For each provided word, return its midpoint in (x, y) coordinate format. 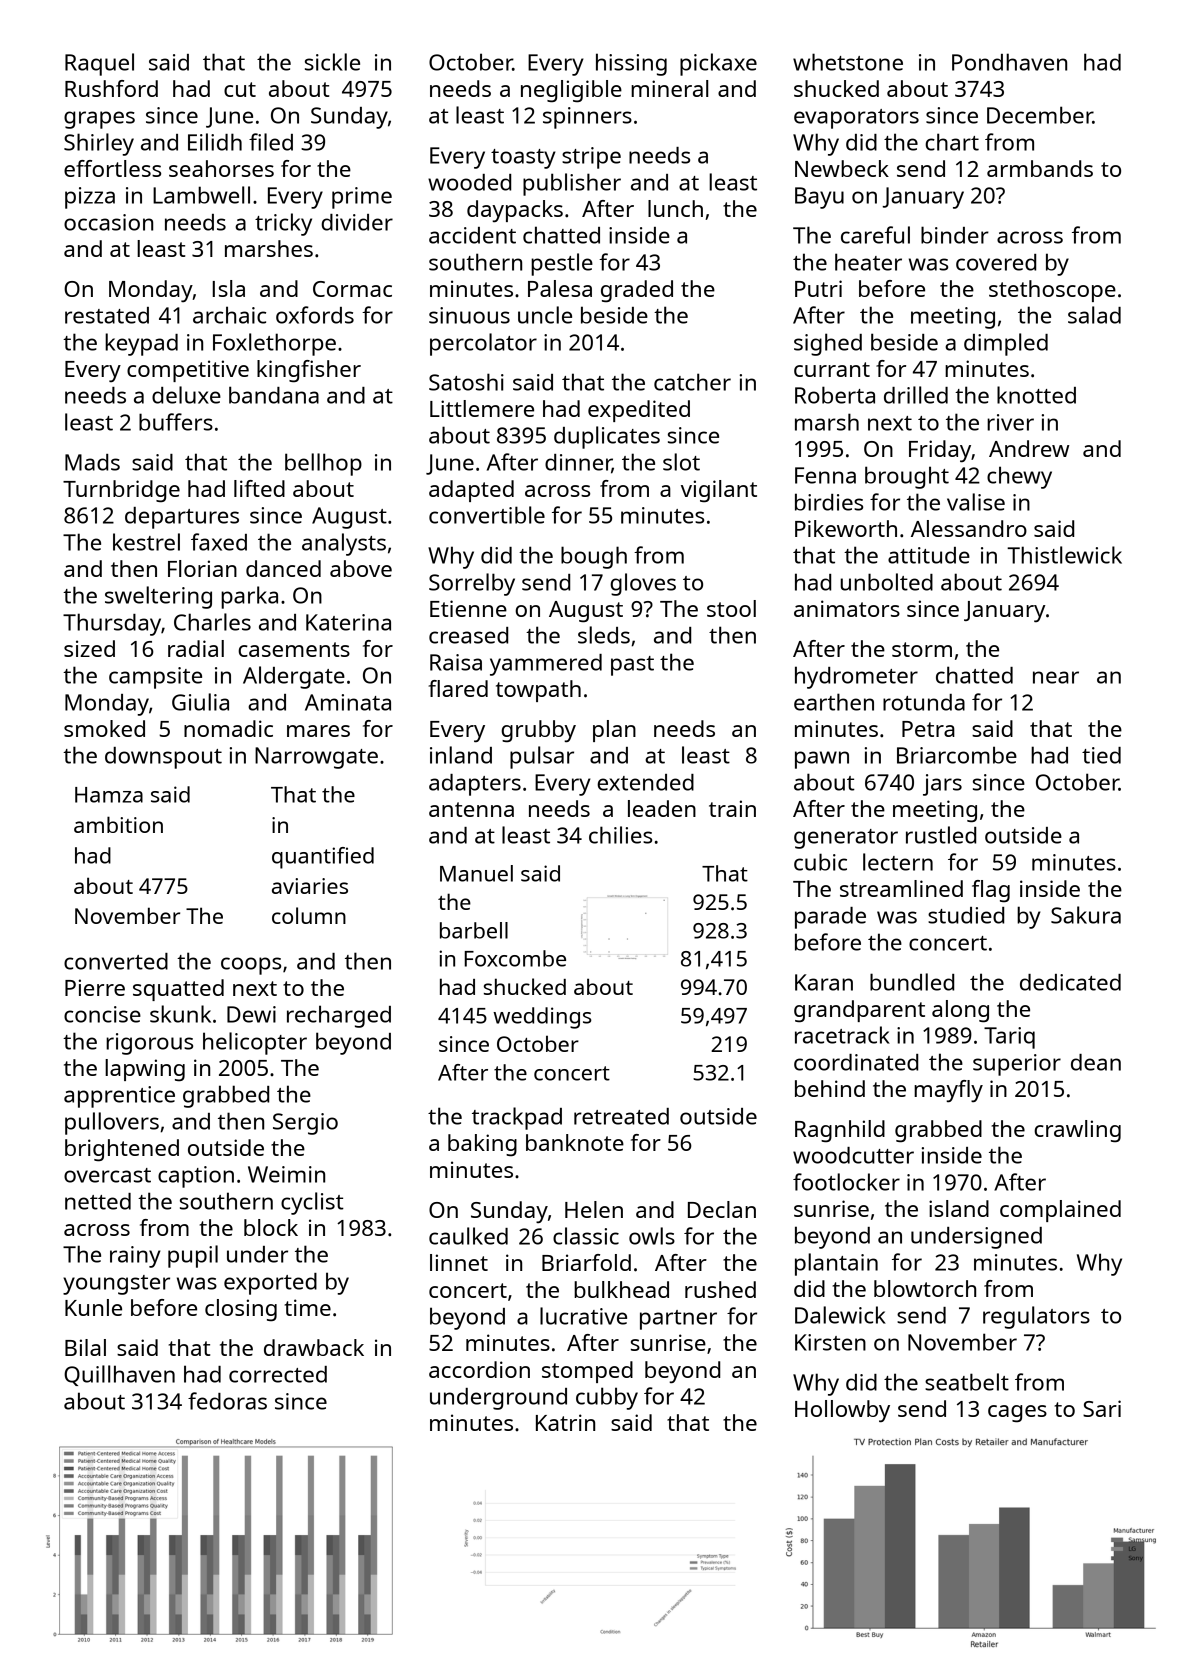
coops (251, 966)
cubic (820, 862)
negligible (571, 91)
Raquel (99, 64)
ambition (118, 824)
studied (966, 915)
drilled (916, 395)
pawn (822, 760)
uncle (545, 315)
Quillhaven (119, 1375)
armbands (1040, 168)
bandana (274, 395)
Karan (824, 982)
